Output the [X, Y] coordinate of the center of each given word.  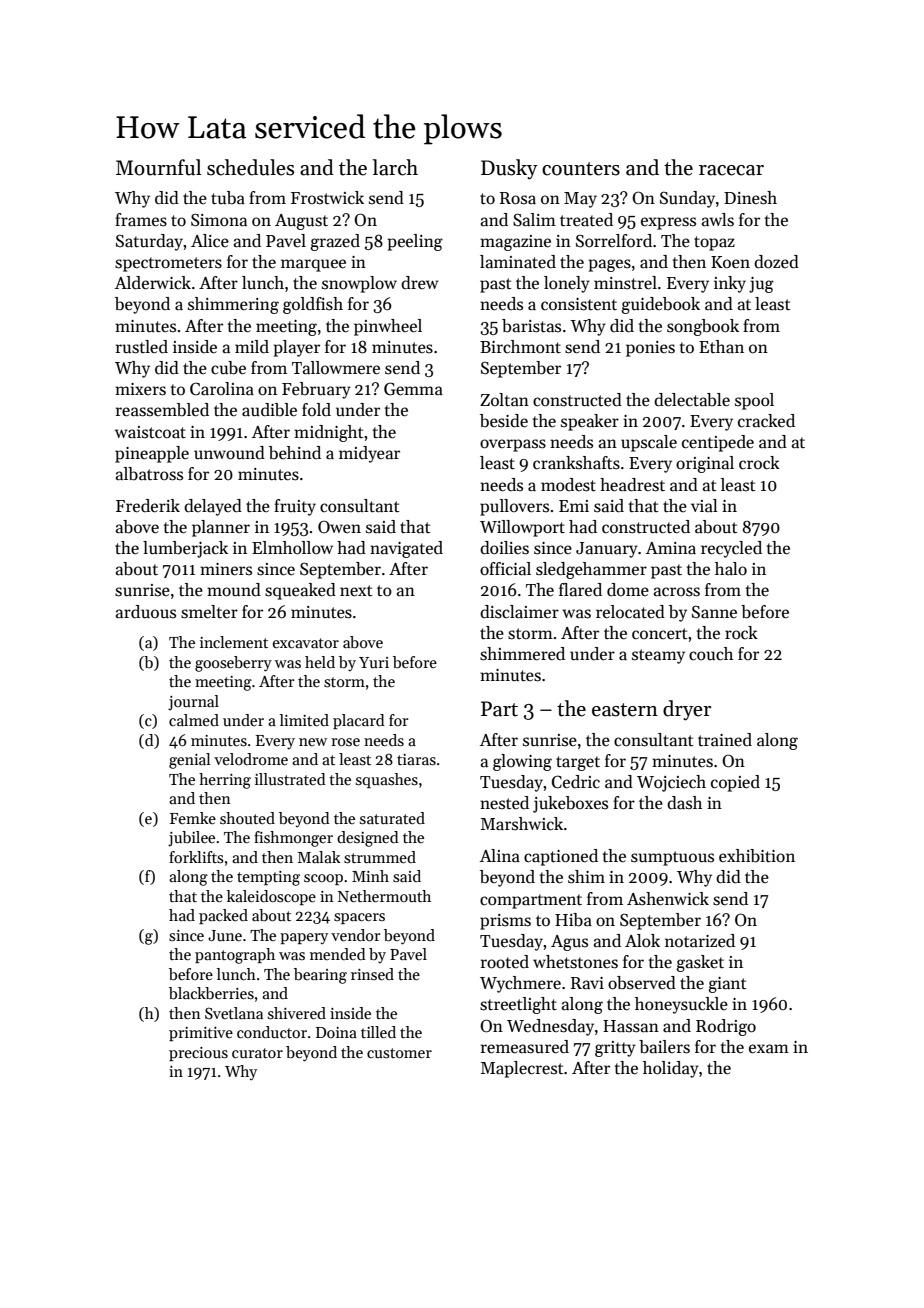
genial [189, 761]
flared [580, 590]
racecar [731, 170]
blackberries [211, 993]
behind [295, 452]
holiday [671, 1069]
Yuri [374, 662]
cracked [766, 421]
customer [399, 1053]
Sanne [714, 612]
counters [581, 169]
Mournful [158, 167]
